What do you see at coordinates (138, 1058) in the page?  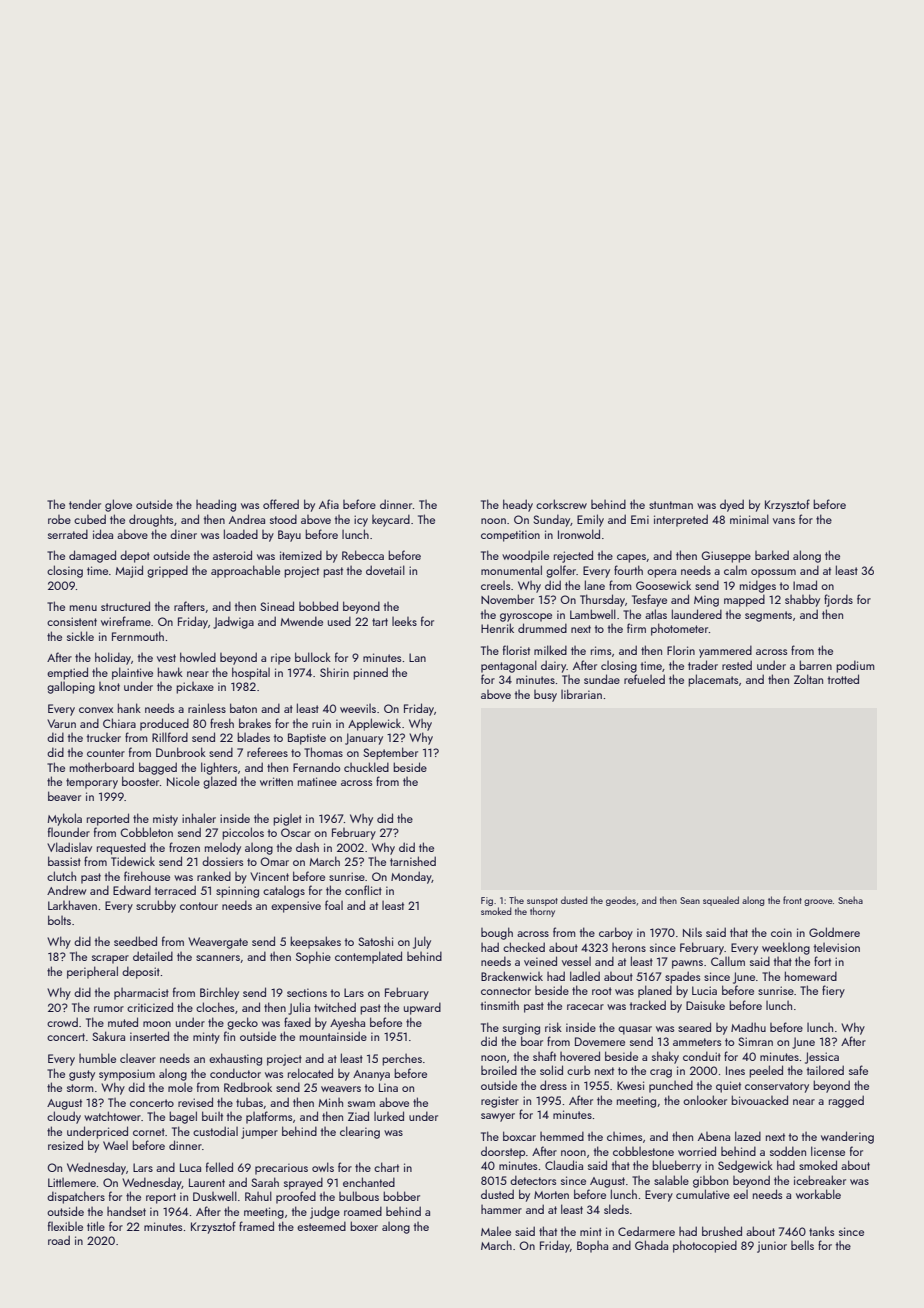 I see `cleaver` at bounding box center [138, 1058].
